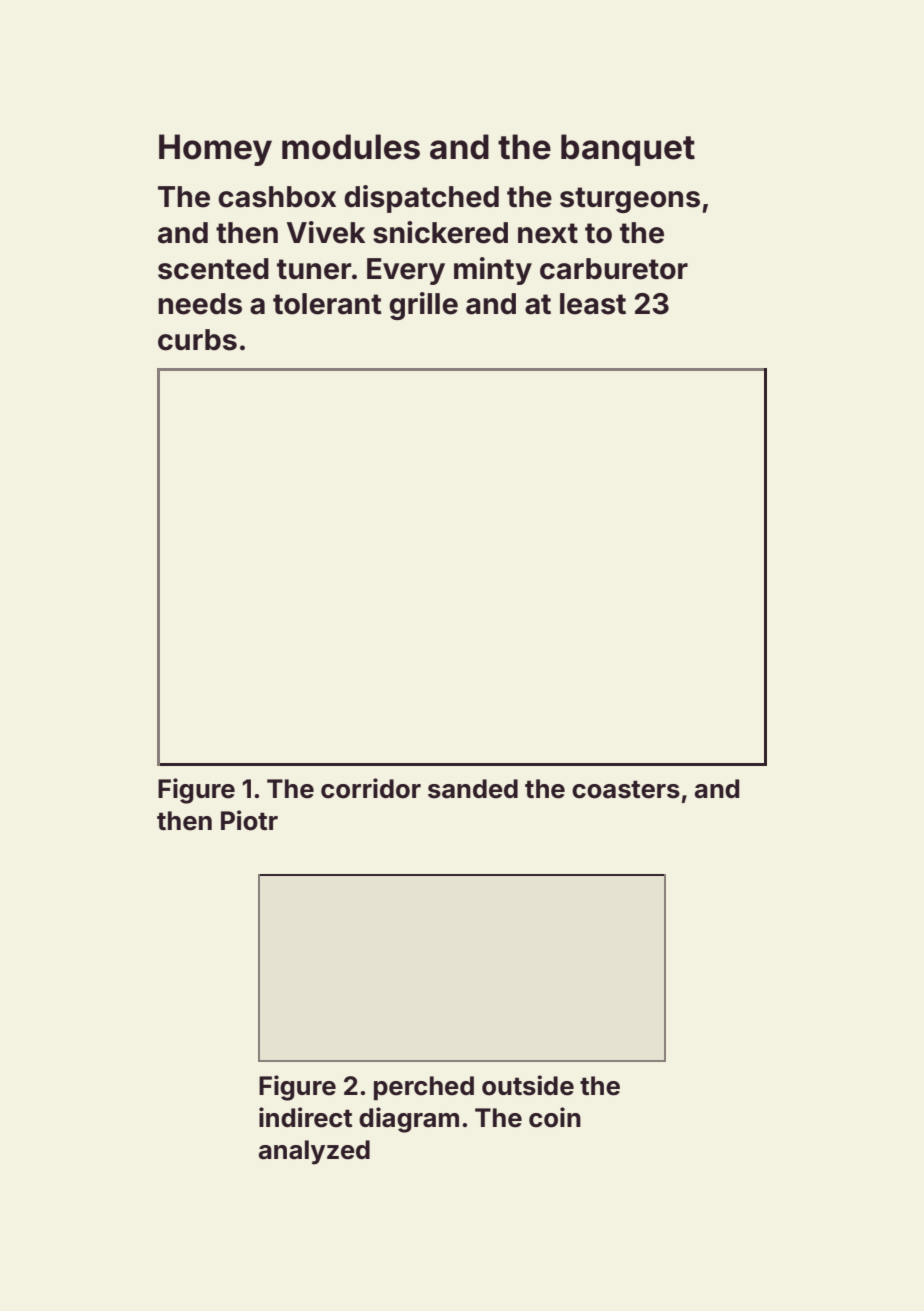 The height and width of the screenshot is (1311, 924). I want to click on coin, so click(555, 1117).
